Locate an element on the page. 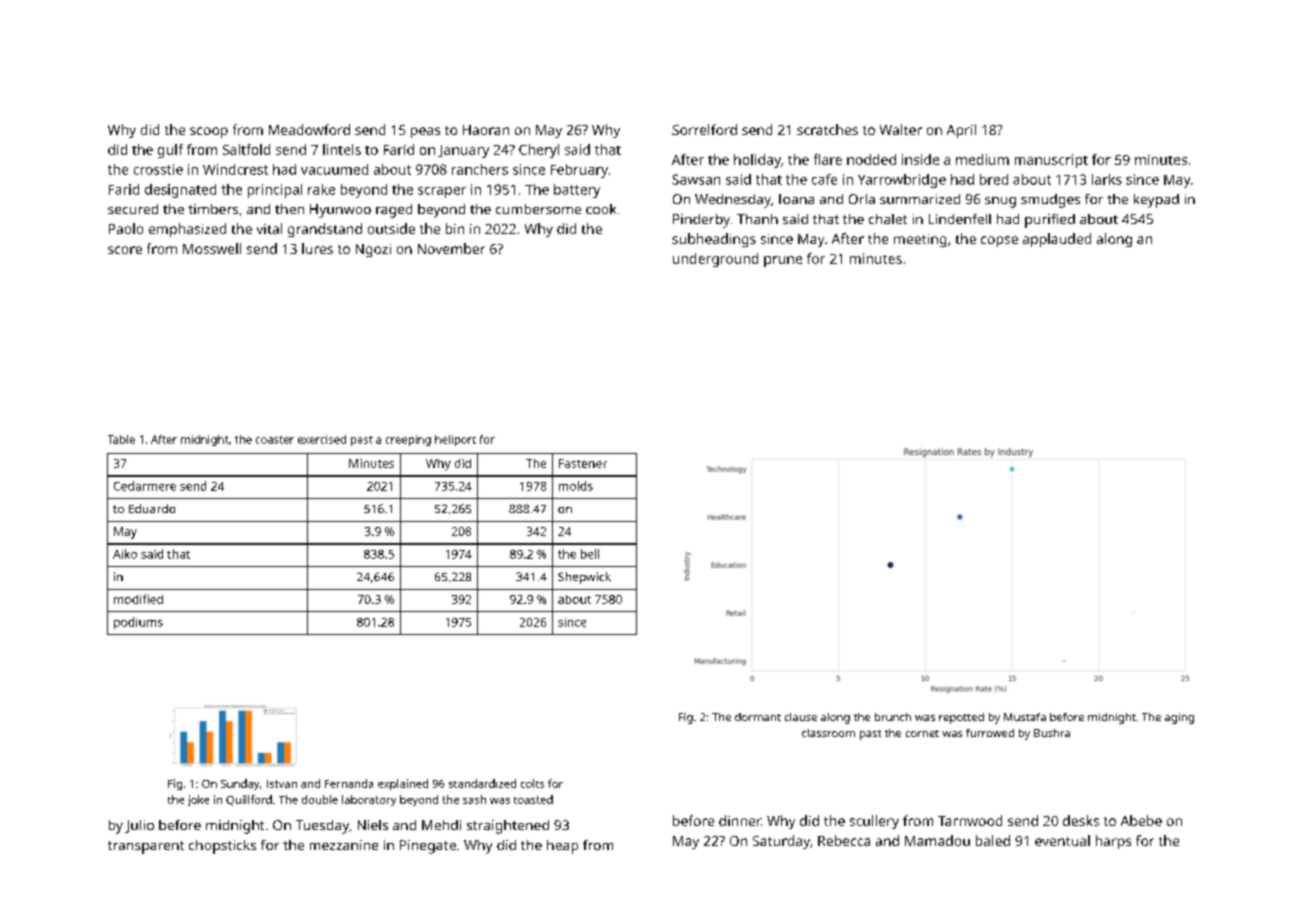 This document has width=1308, height=924. podiums is located at coordinates (138, 623).
